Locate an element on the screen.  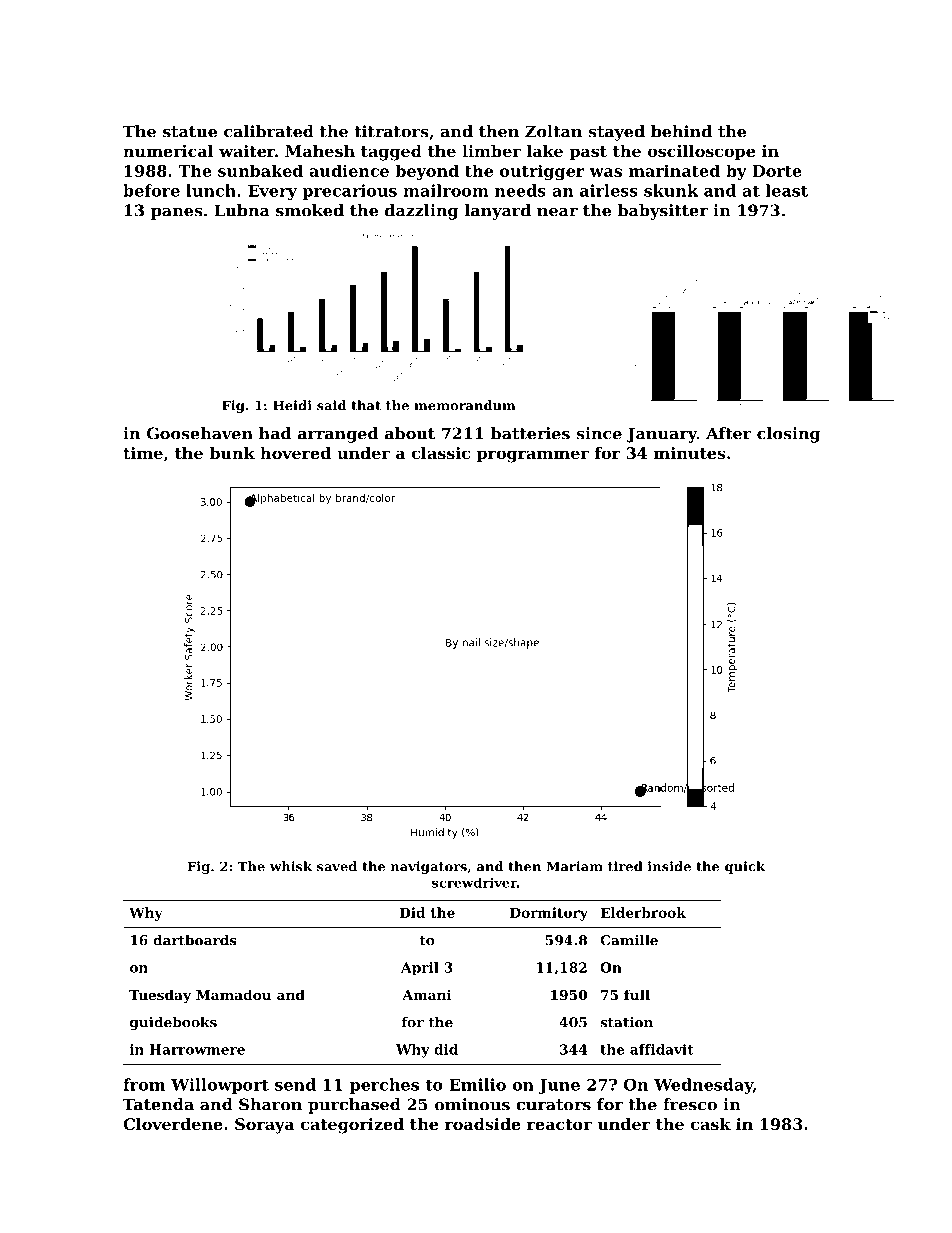
inside is located at coordinates (669, 866).
